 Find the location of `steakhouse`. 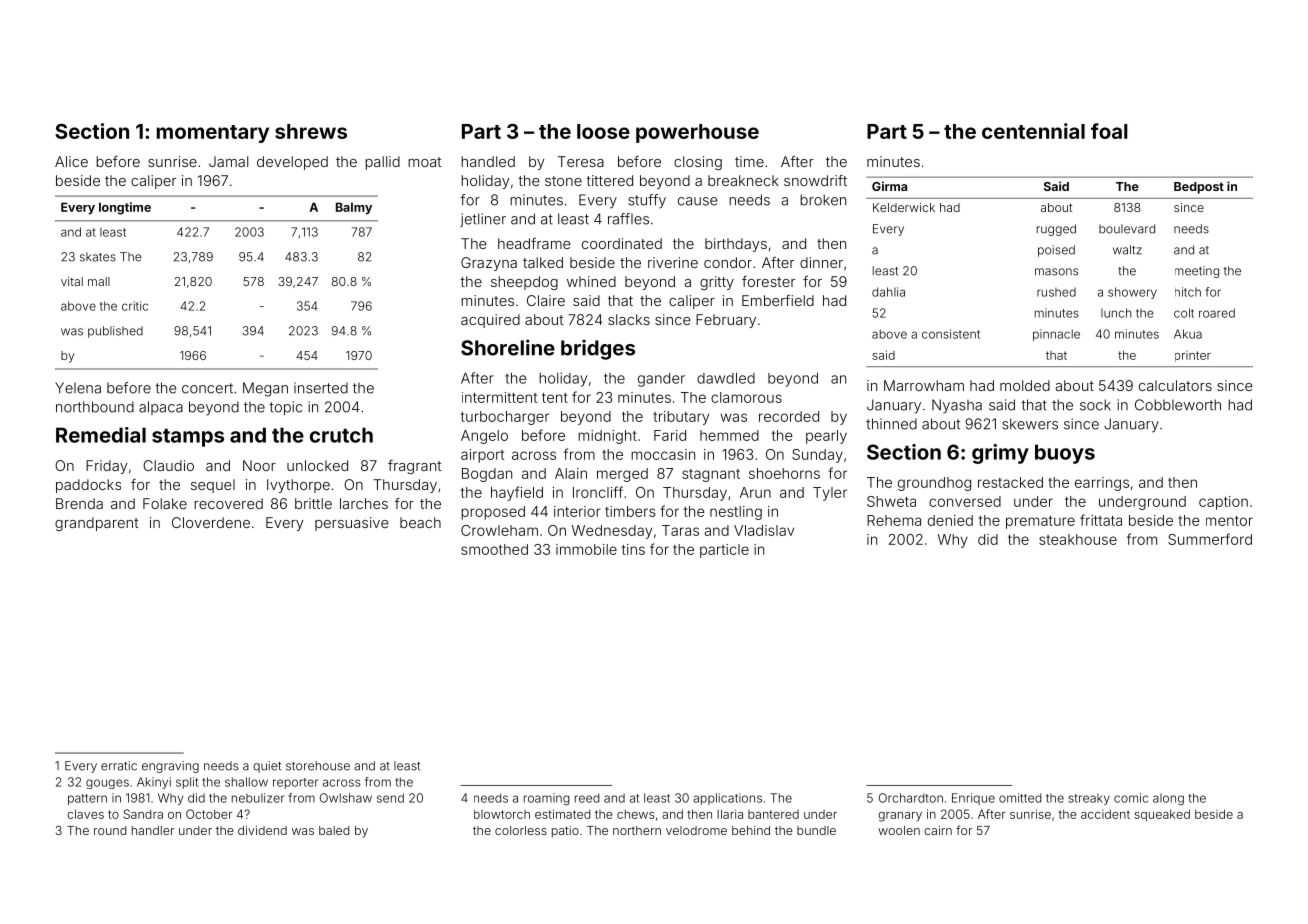

steakhouse is located at coordinates (1078, 539).
